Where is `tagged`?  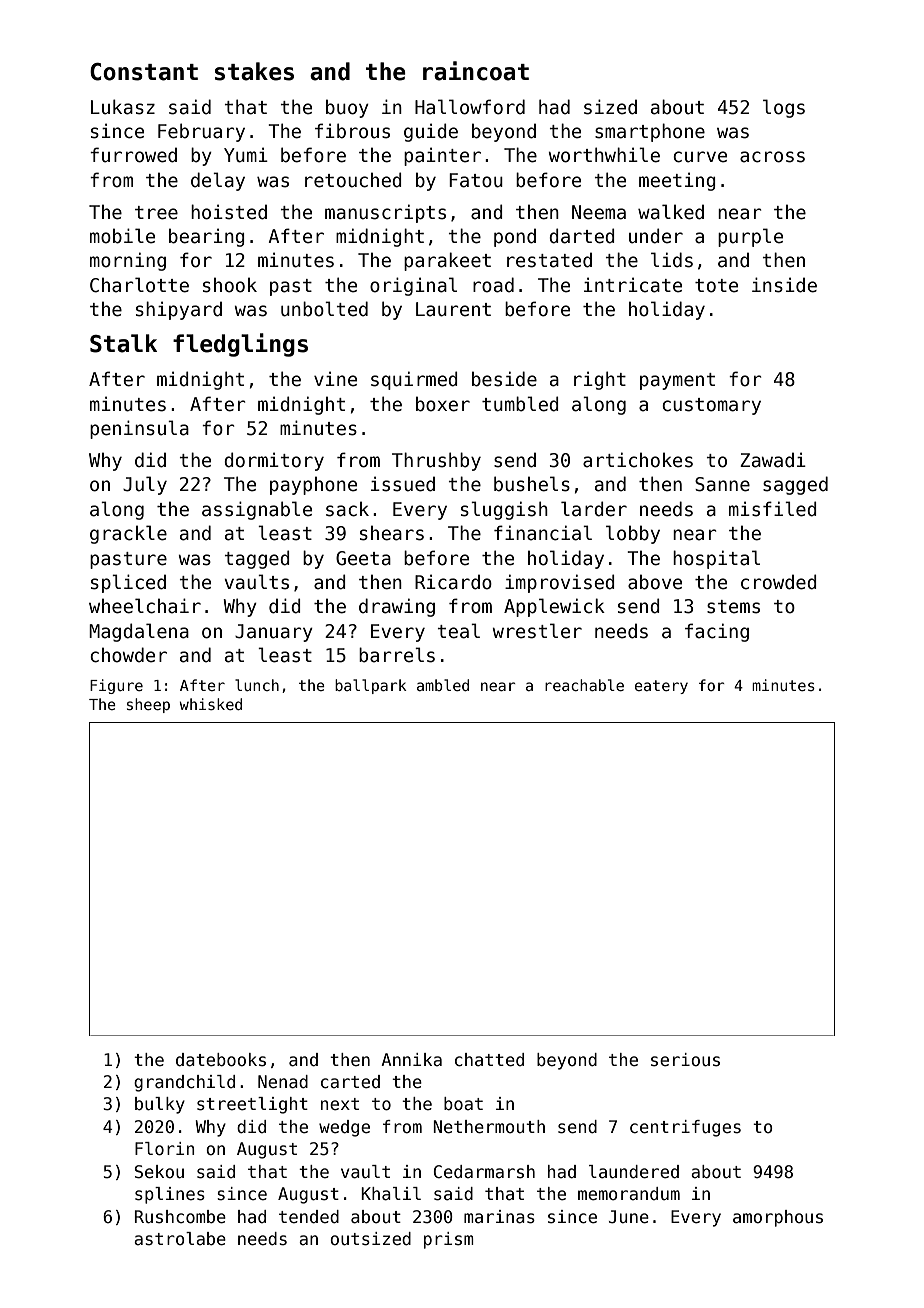 tagged is located at coordinates (257, 559).
